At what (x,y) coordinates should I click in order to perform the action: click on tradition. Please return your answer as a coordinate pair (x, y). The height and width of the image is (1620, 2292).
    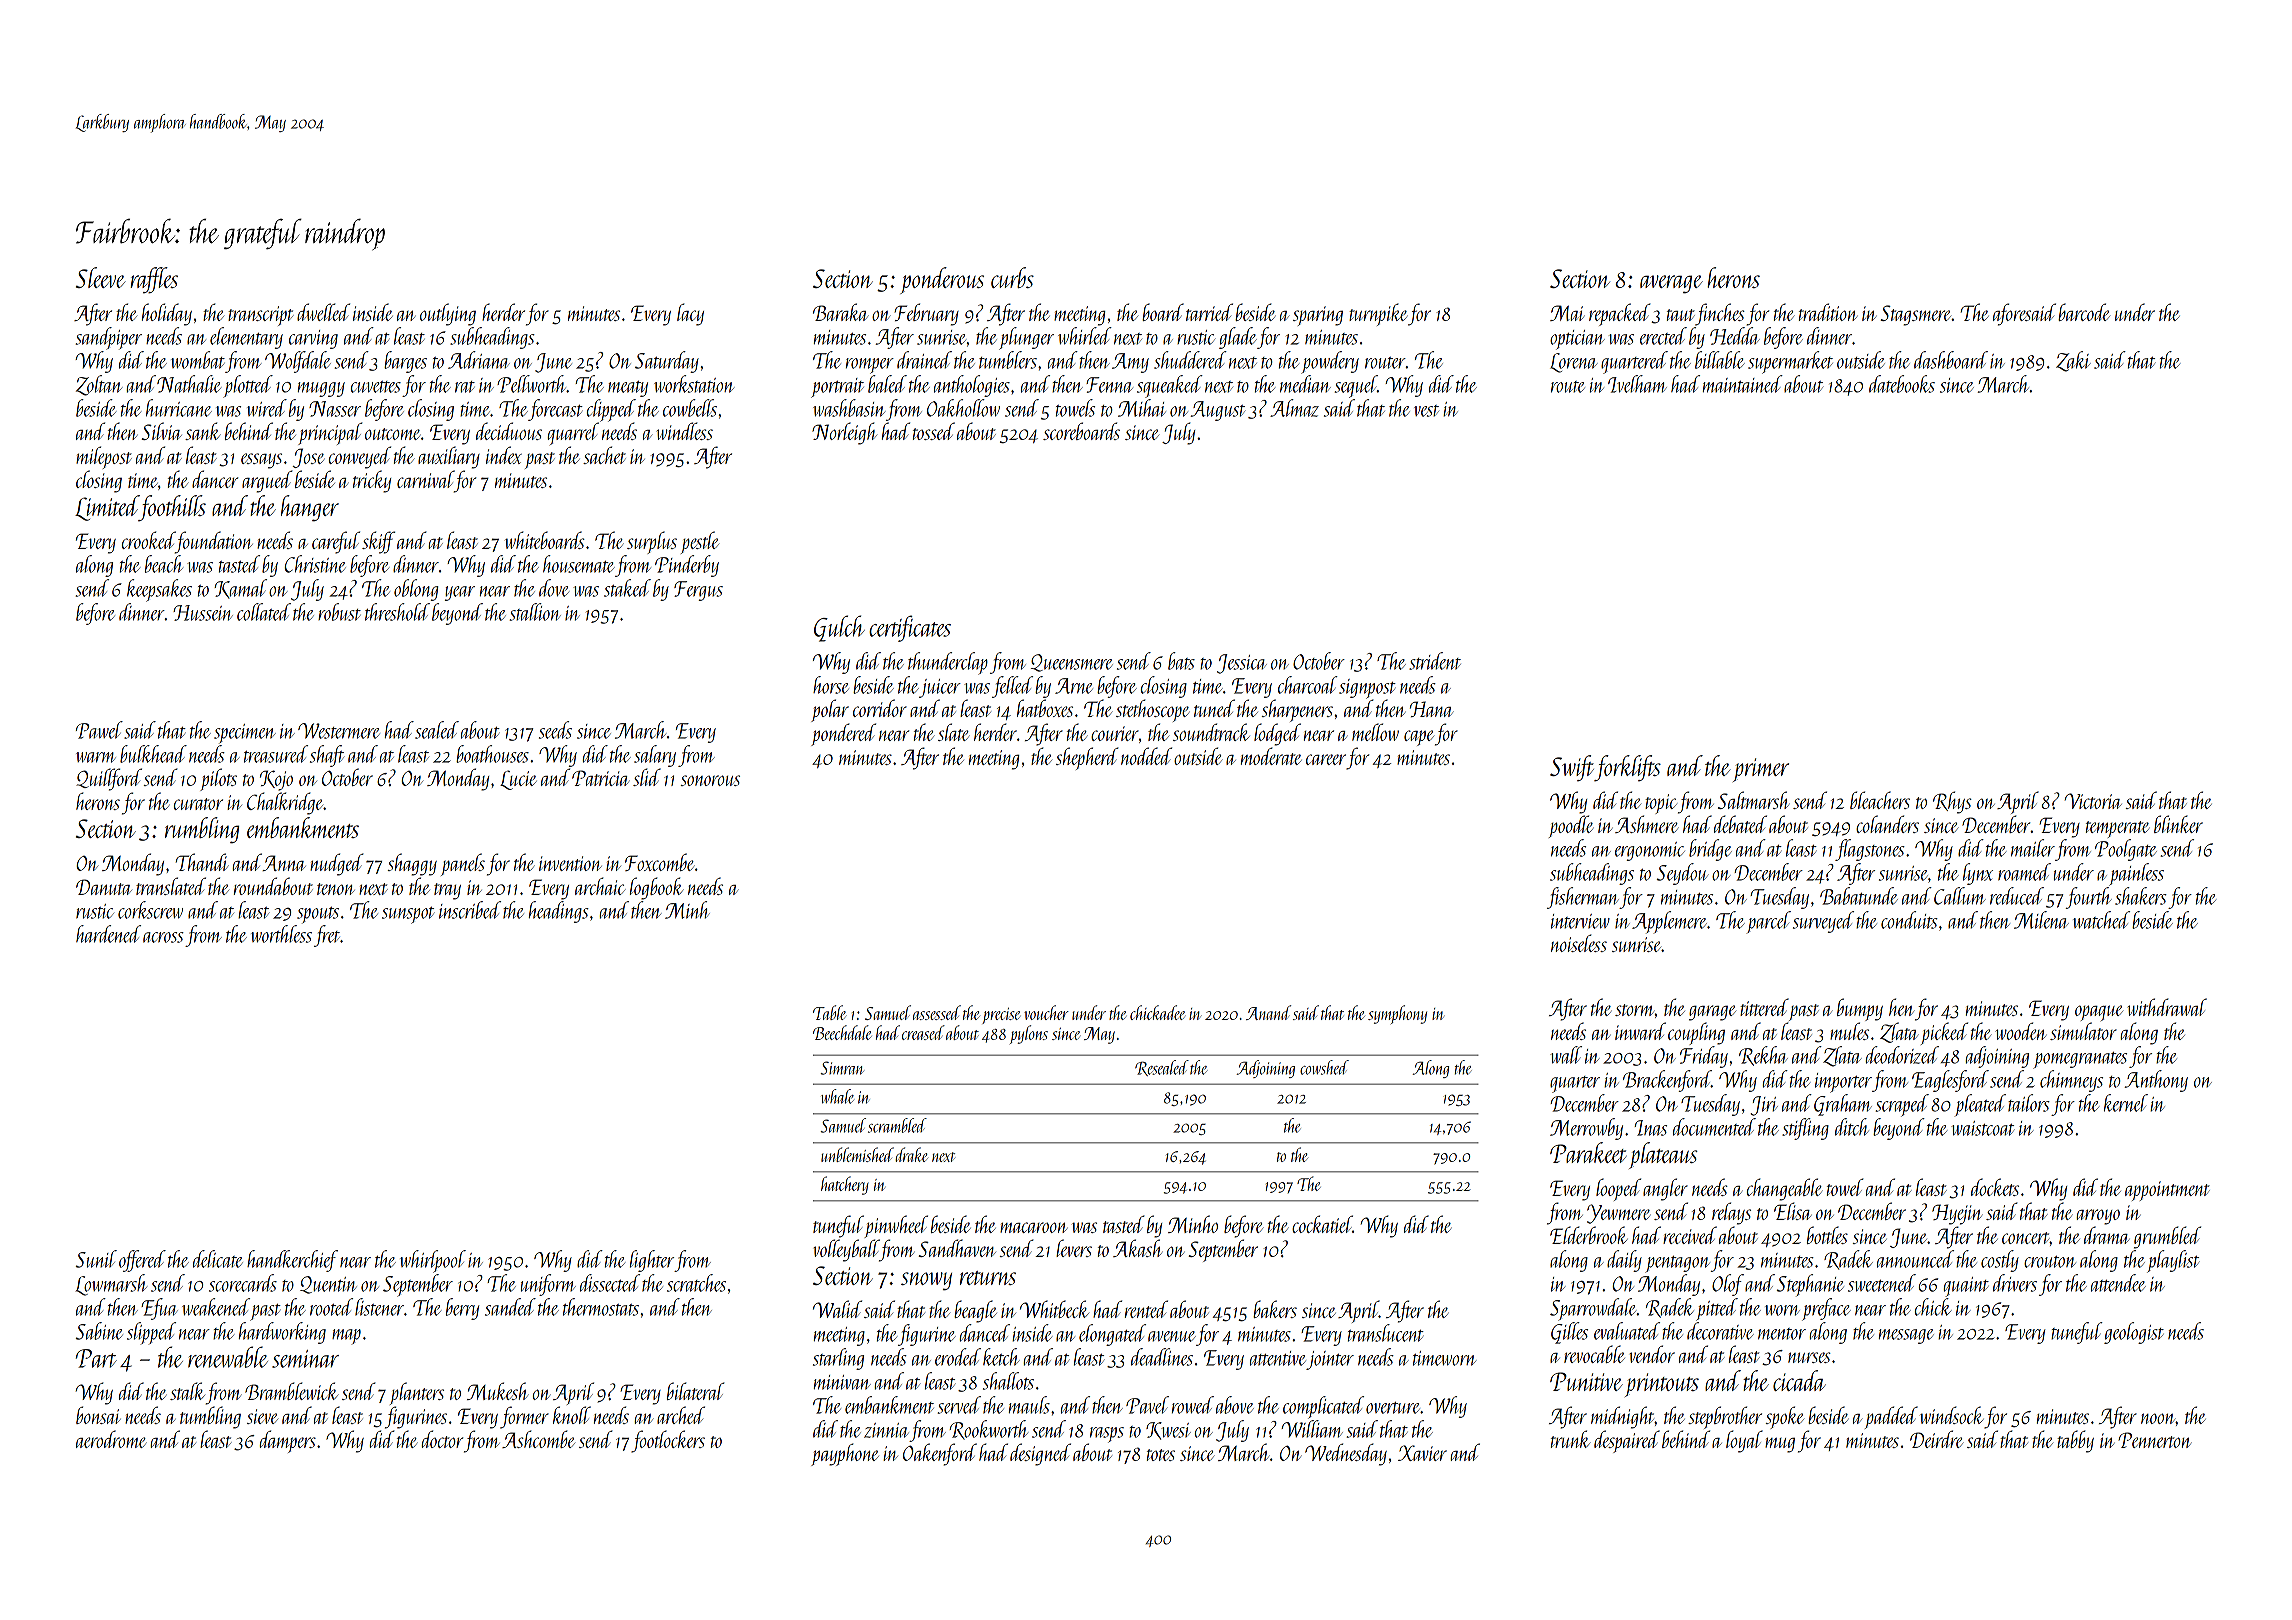
    Looking at the image, I should click on (1828, 312).
